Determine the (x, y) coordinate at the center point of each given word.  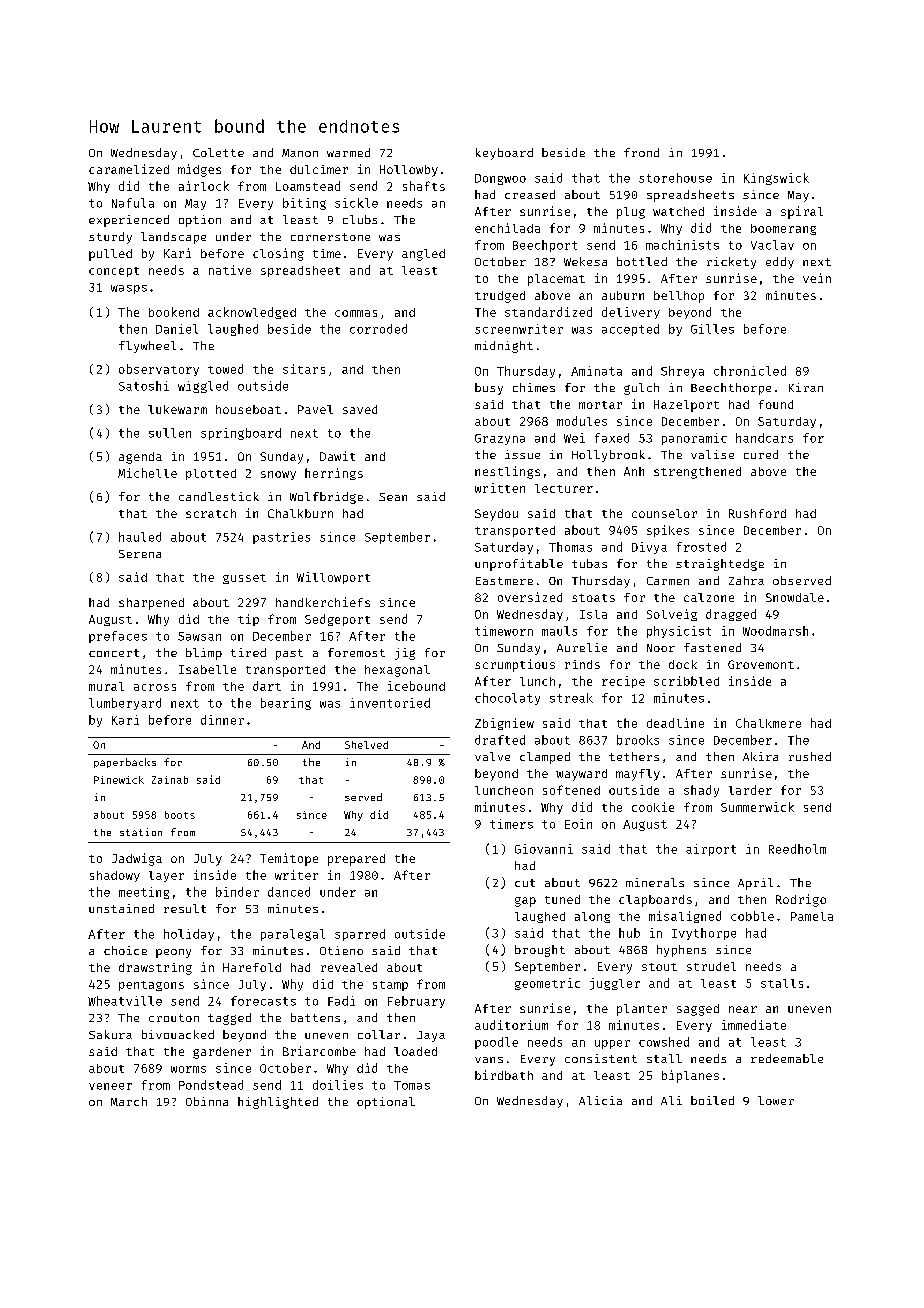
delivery (631, 313)
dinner (222, 720)
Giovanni (544, 849)
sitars (304, 369)
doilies (338, 1085)
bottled (642, 261)
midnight (504, 347)
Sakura (110, 1034)
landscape (173, 238)
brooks (638, 740)
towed (225, 369)
